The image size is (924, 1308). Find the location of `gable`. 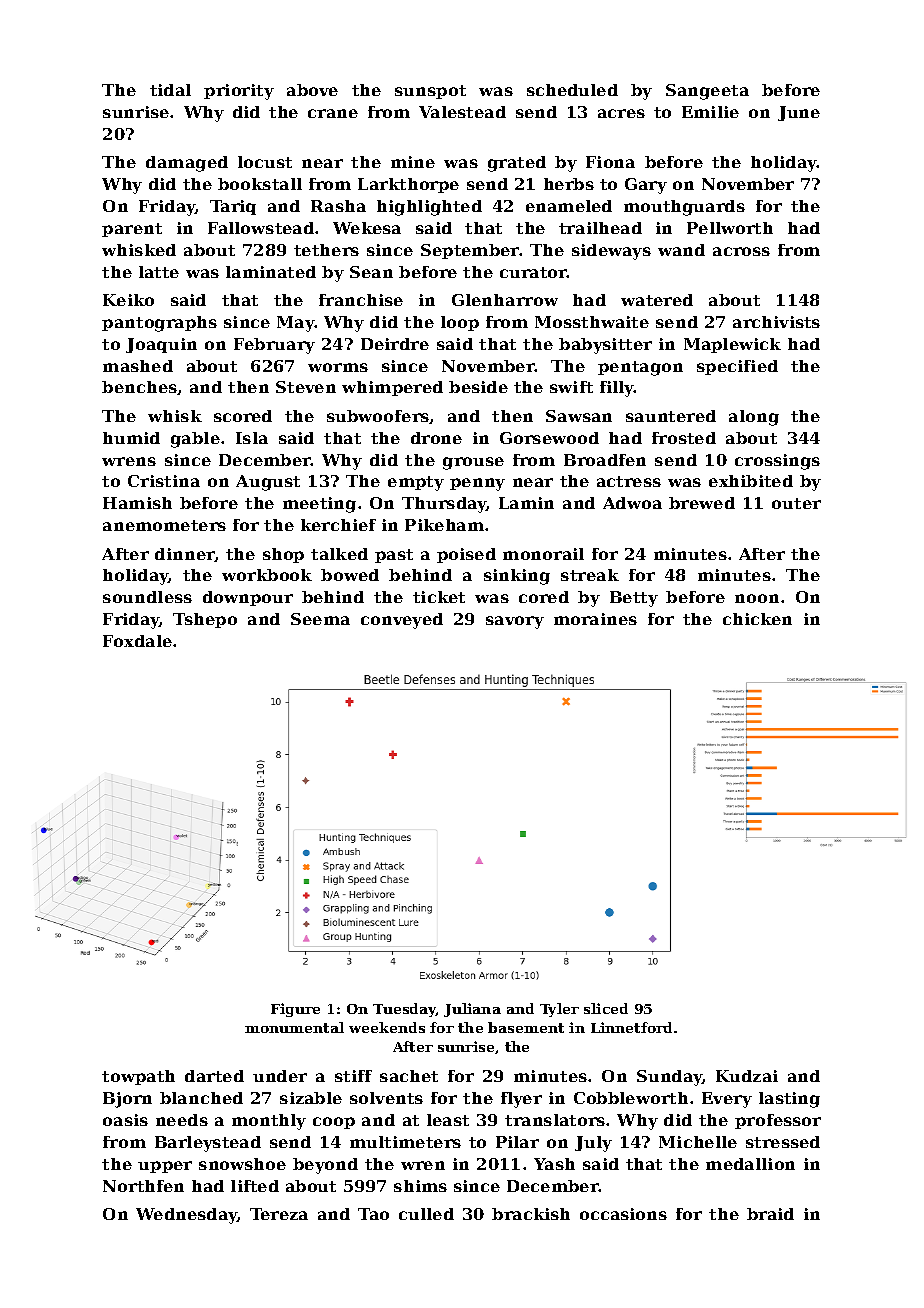

gable is located at coordinates (195, 440).
